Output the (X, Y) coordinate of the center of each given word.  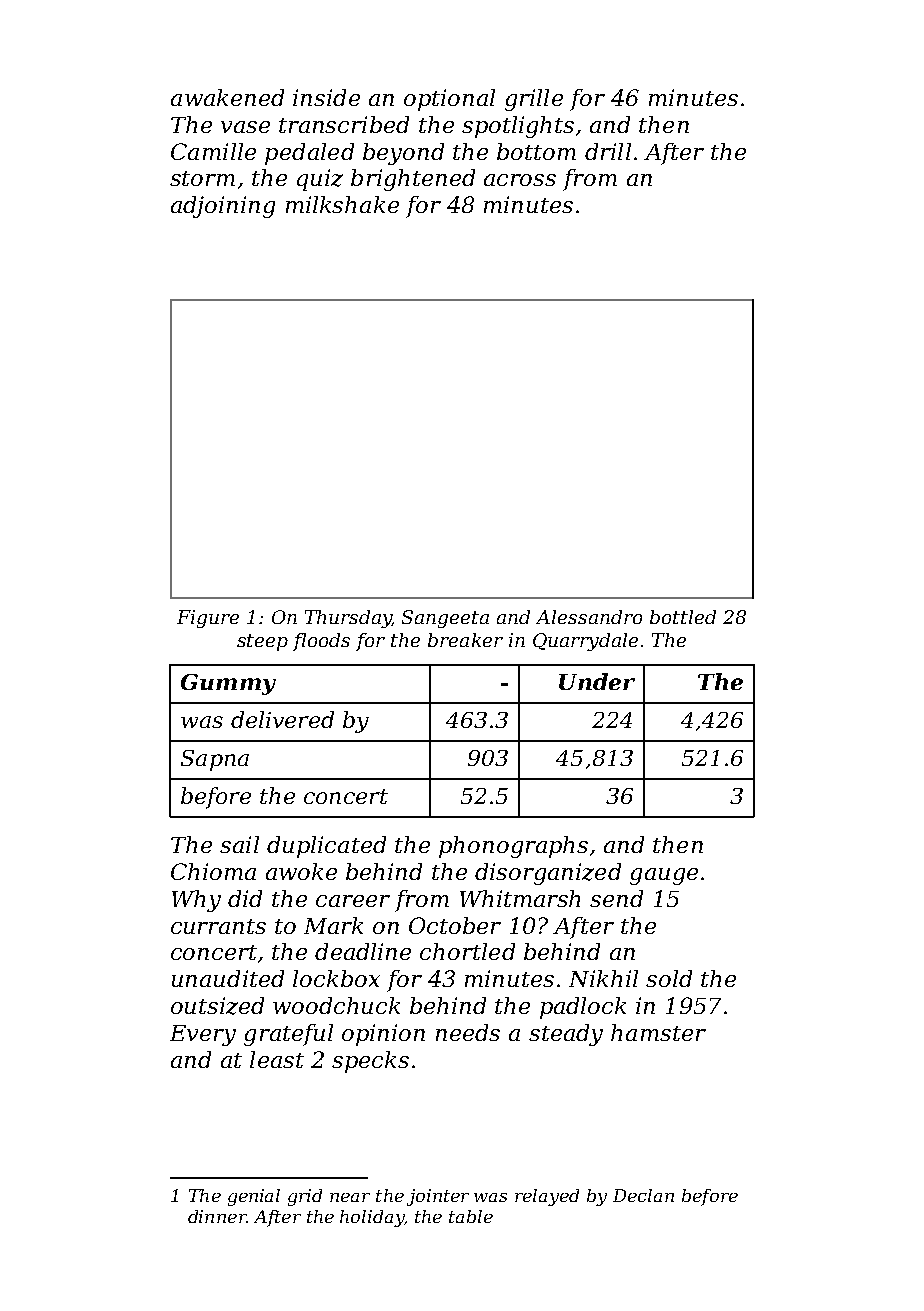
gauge (664, 876)
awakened (227, 97)
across (520, 180)
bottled (683, 617)
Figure (208, 619)
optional (449, 100)
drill (608, 151)
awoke (301, 871)
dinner (217, 1216)
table (471, 1216)
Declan (643, 1195)
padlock (583, 1008)
